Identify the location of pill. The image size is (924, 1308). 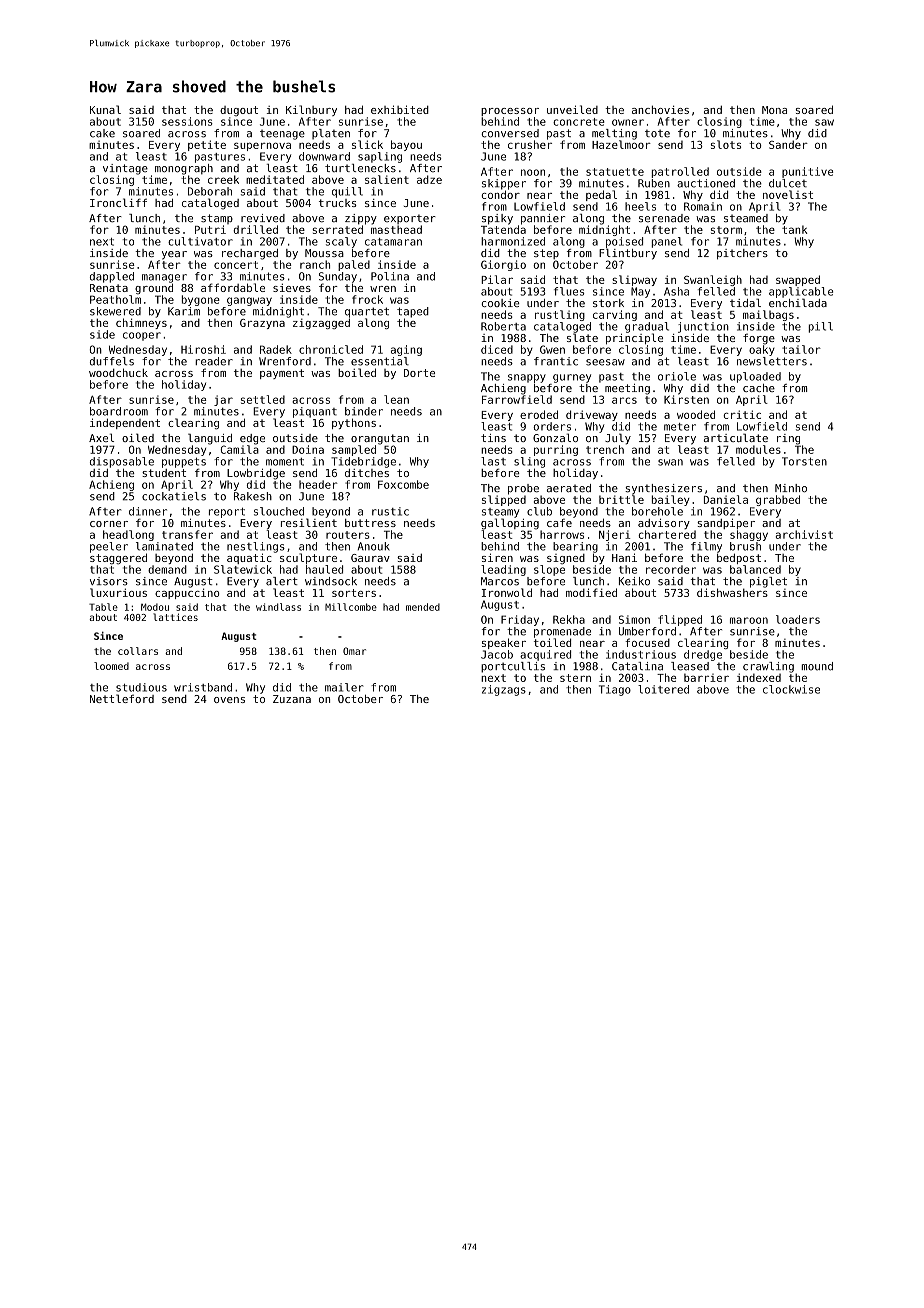
(821, 327).
